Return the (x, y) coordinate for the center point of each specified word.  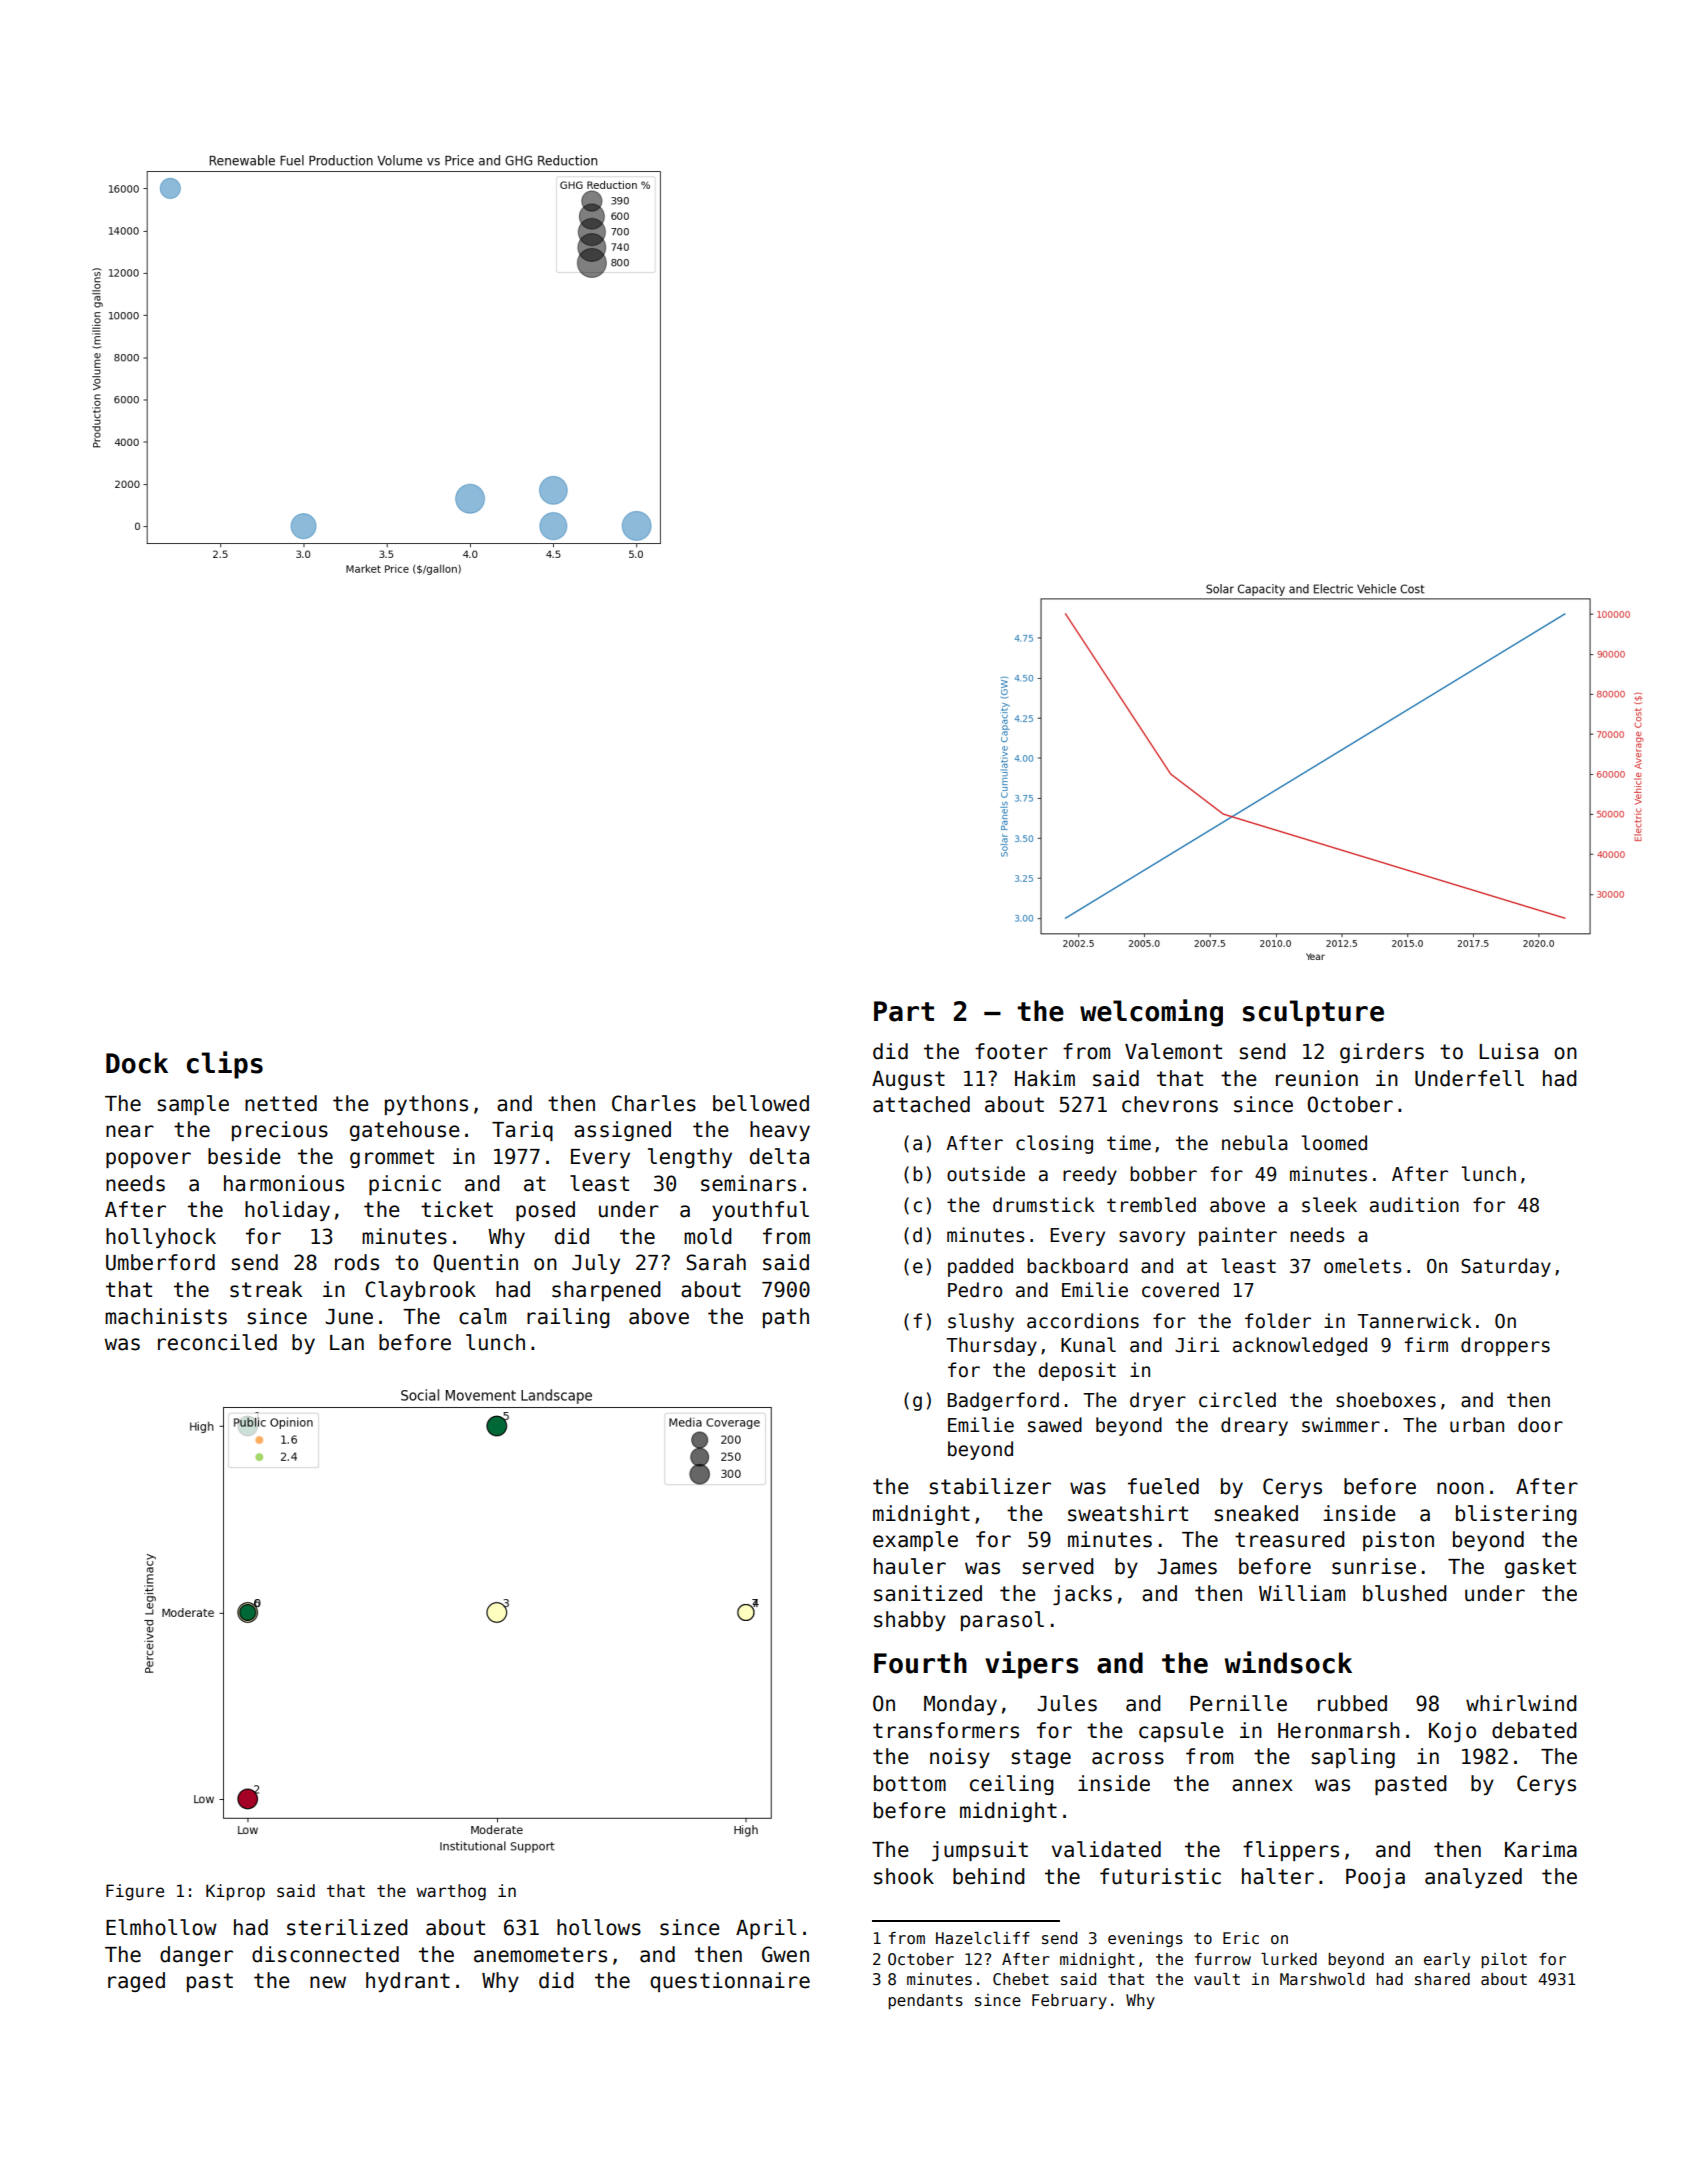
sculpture (1313, 1013)
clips (225, 1065)
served (1058, 1566)
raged (136, 1982)
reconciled (217, 1342)
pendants (925, 2001)
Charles (654, 1103)
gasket (1540, 1568)
